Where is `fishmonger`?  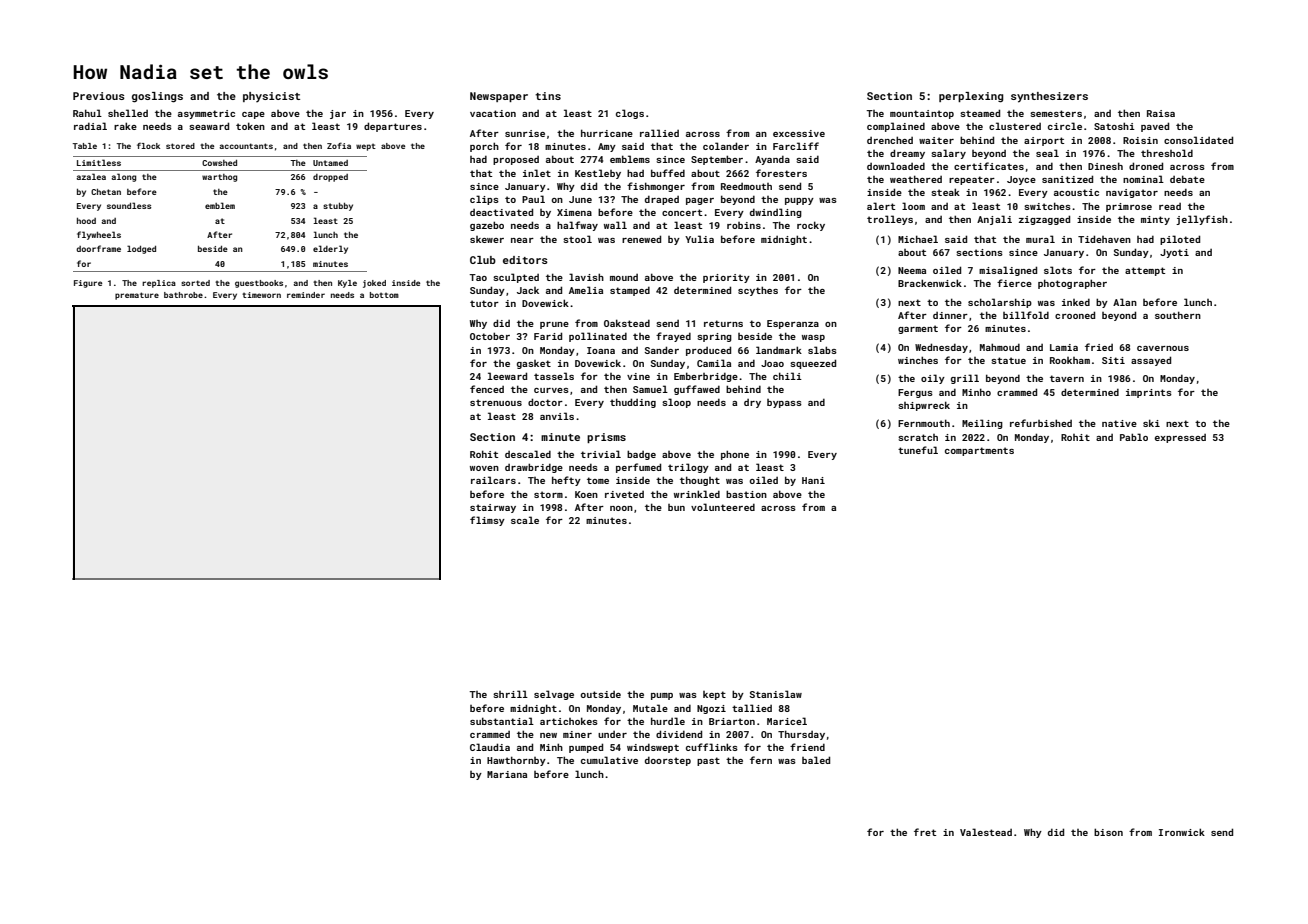
fishmonger is located at coordinates (656, 187).
